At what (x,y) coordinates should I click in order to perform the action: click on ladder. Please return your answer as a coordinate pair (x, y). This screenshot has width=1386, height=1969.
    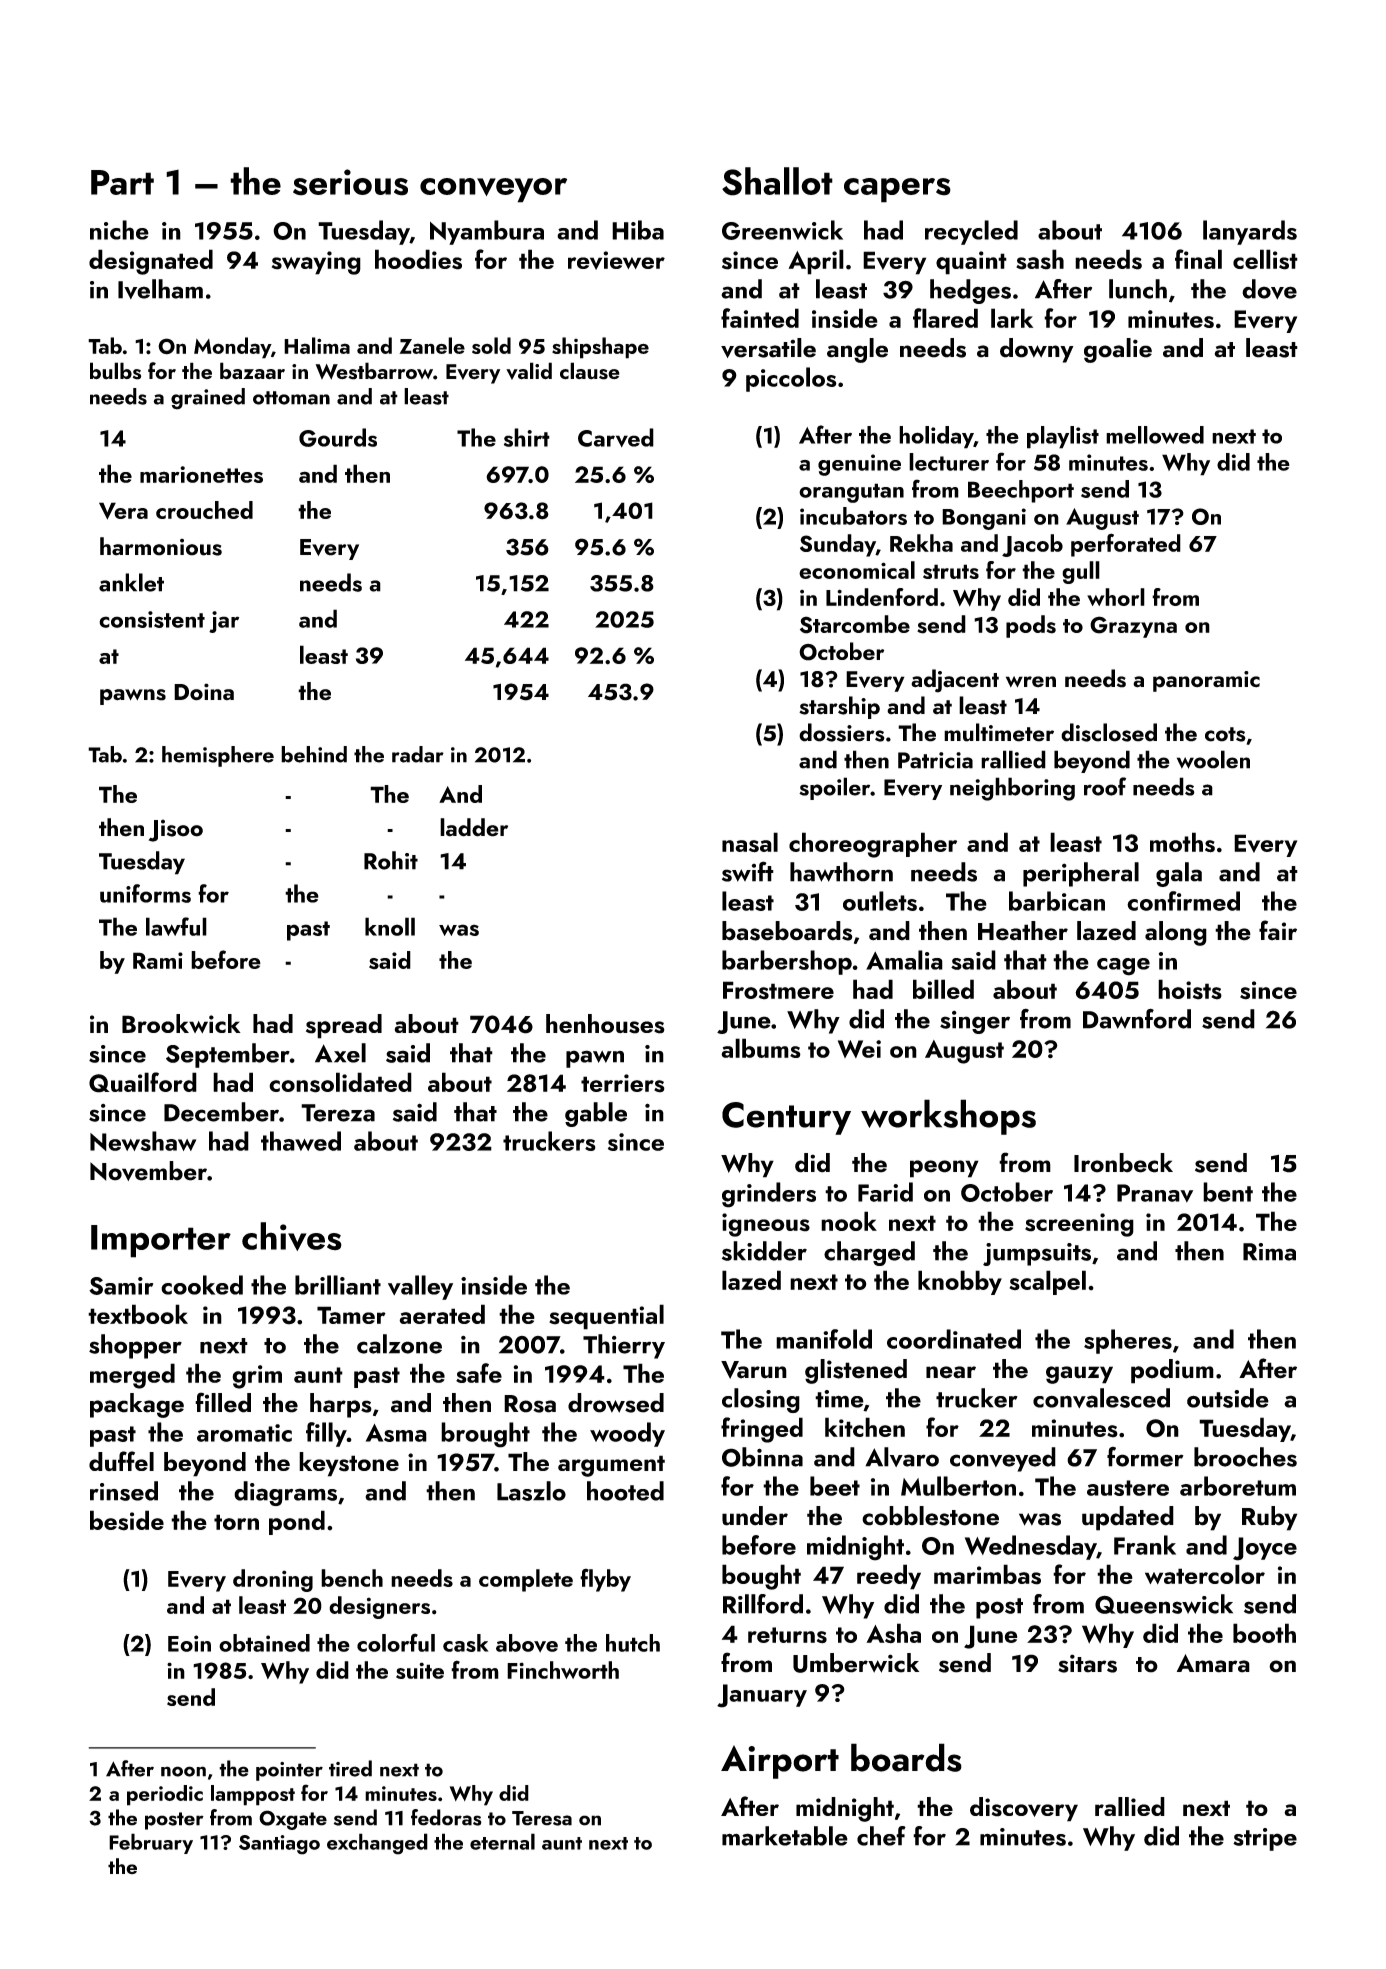
    Looking at the image, I should click on (474, 827).
